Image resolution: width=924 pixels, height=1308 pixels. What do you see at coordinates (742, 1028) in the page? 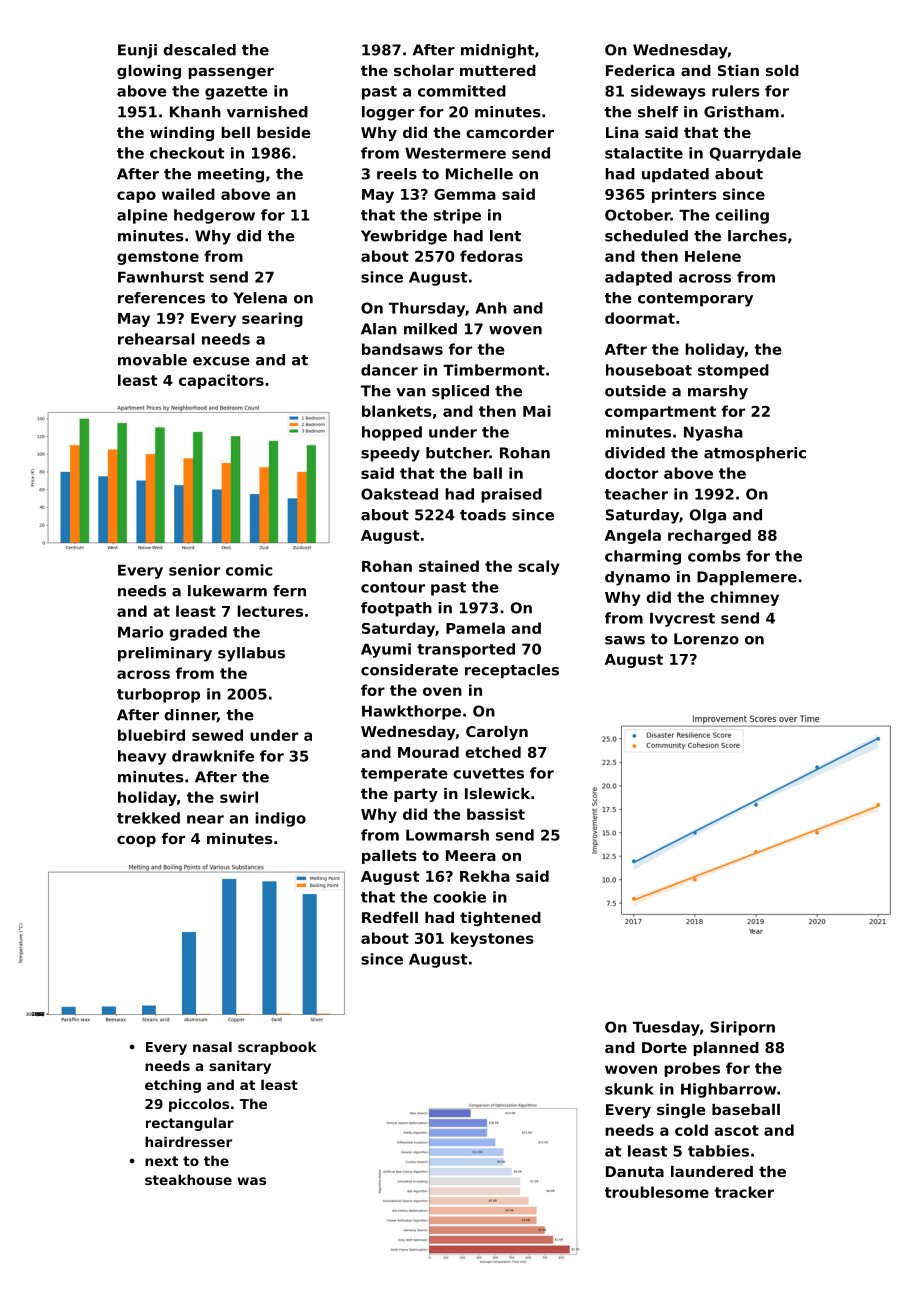
I see `Siriporn` at bounding box center [742, 1028].
